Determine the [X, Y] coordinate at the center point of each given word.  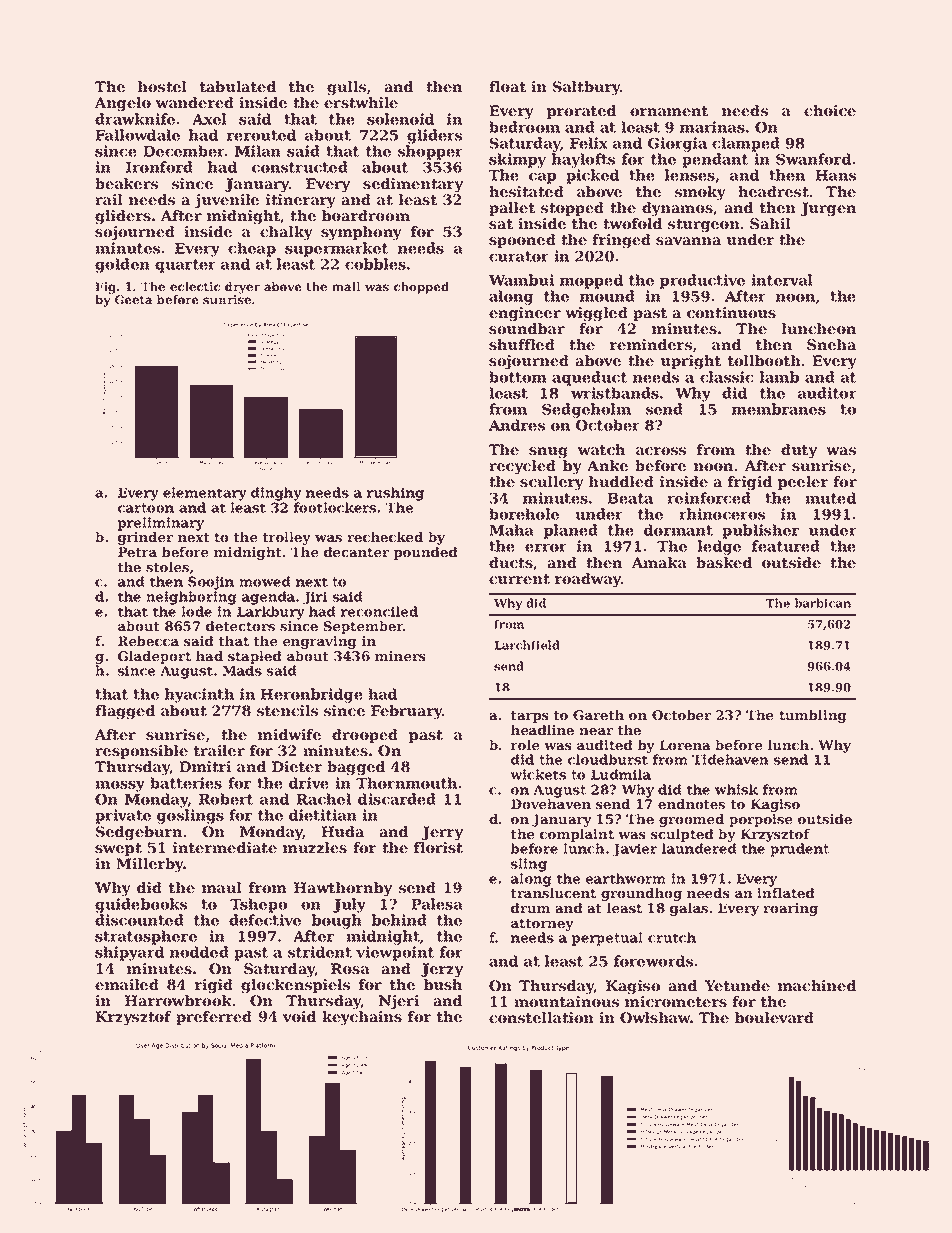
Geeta [133, 299]
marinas [712, 127]
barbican [823, 603]
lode [196, 611]
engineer [525, 314]
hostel [162, 86]
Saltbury [586, 88]
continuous [731, 312]
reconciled [379, 611]
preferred [214, 1018]
